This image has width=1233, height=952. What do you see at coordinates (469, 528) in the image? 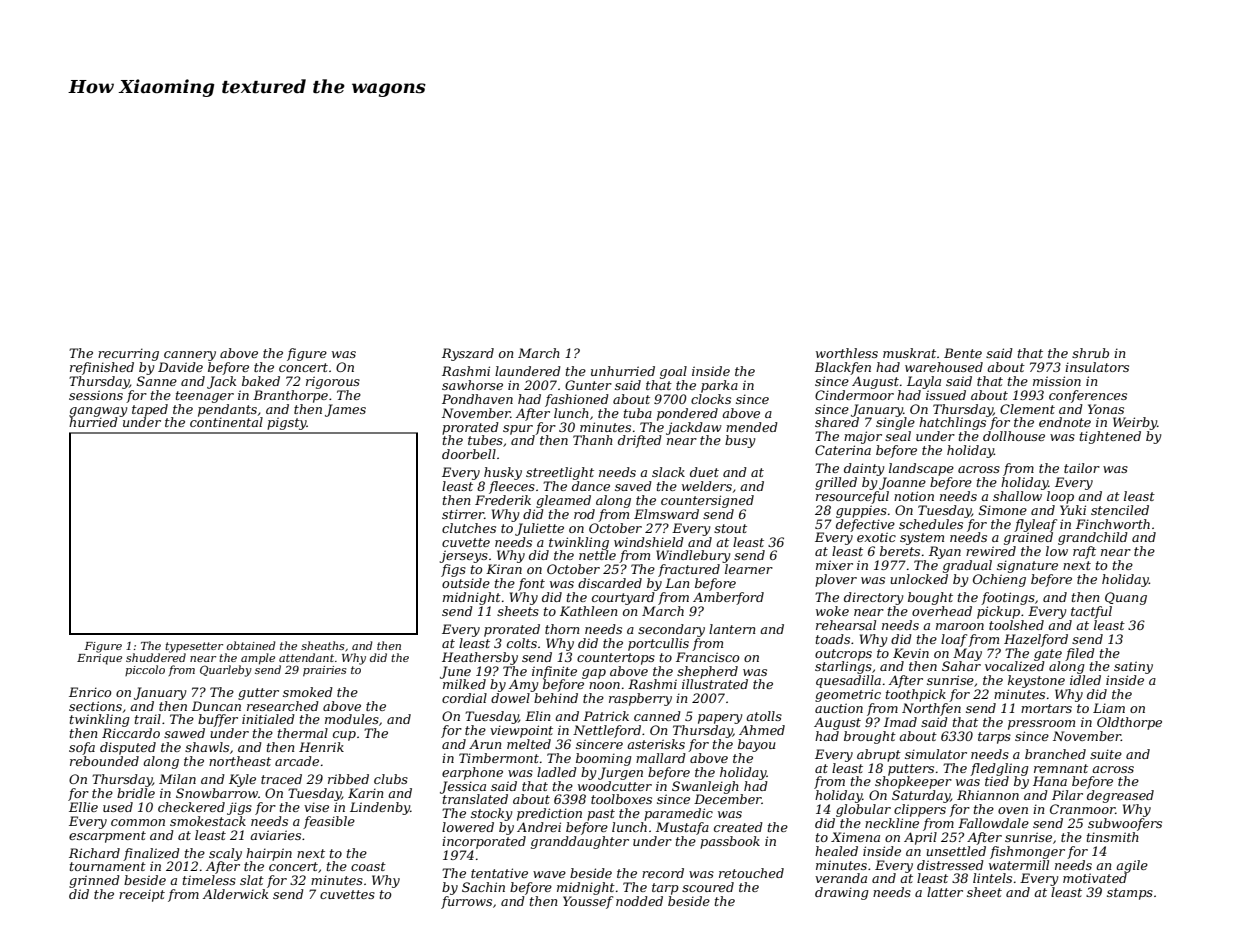
I see `clutches` at bounding box center [469, 528].
